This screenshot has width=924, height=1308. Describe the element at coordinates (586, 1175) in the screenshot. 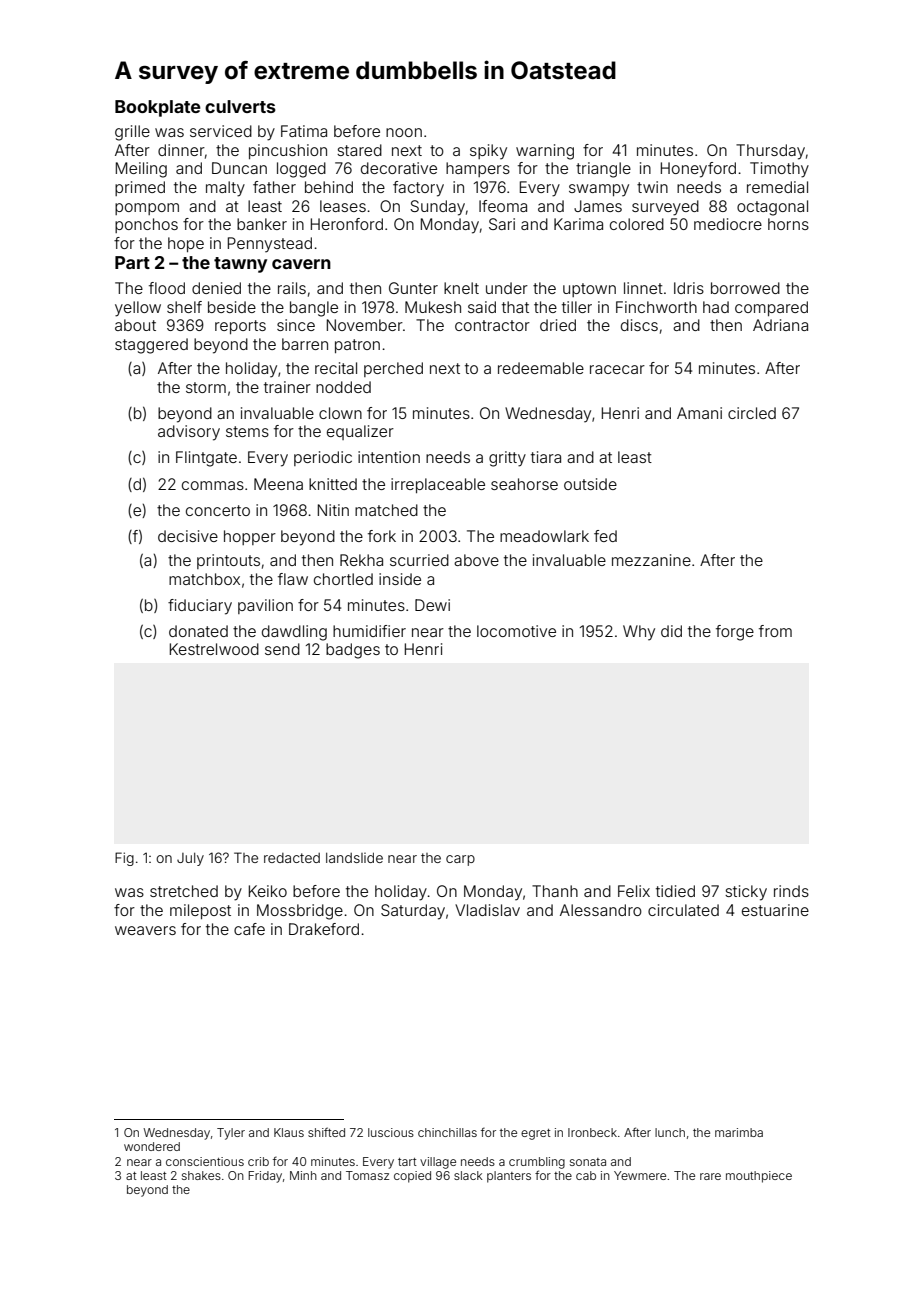

I see `cab` at that location.
